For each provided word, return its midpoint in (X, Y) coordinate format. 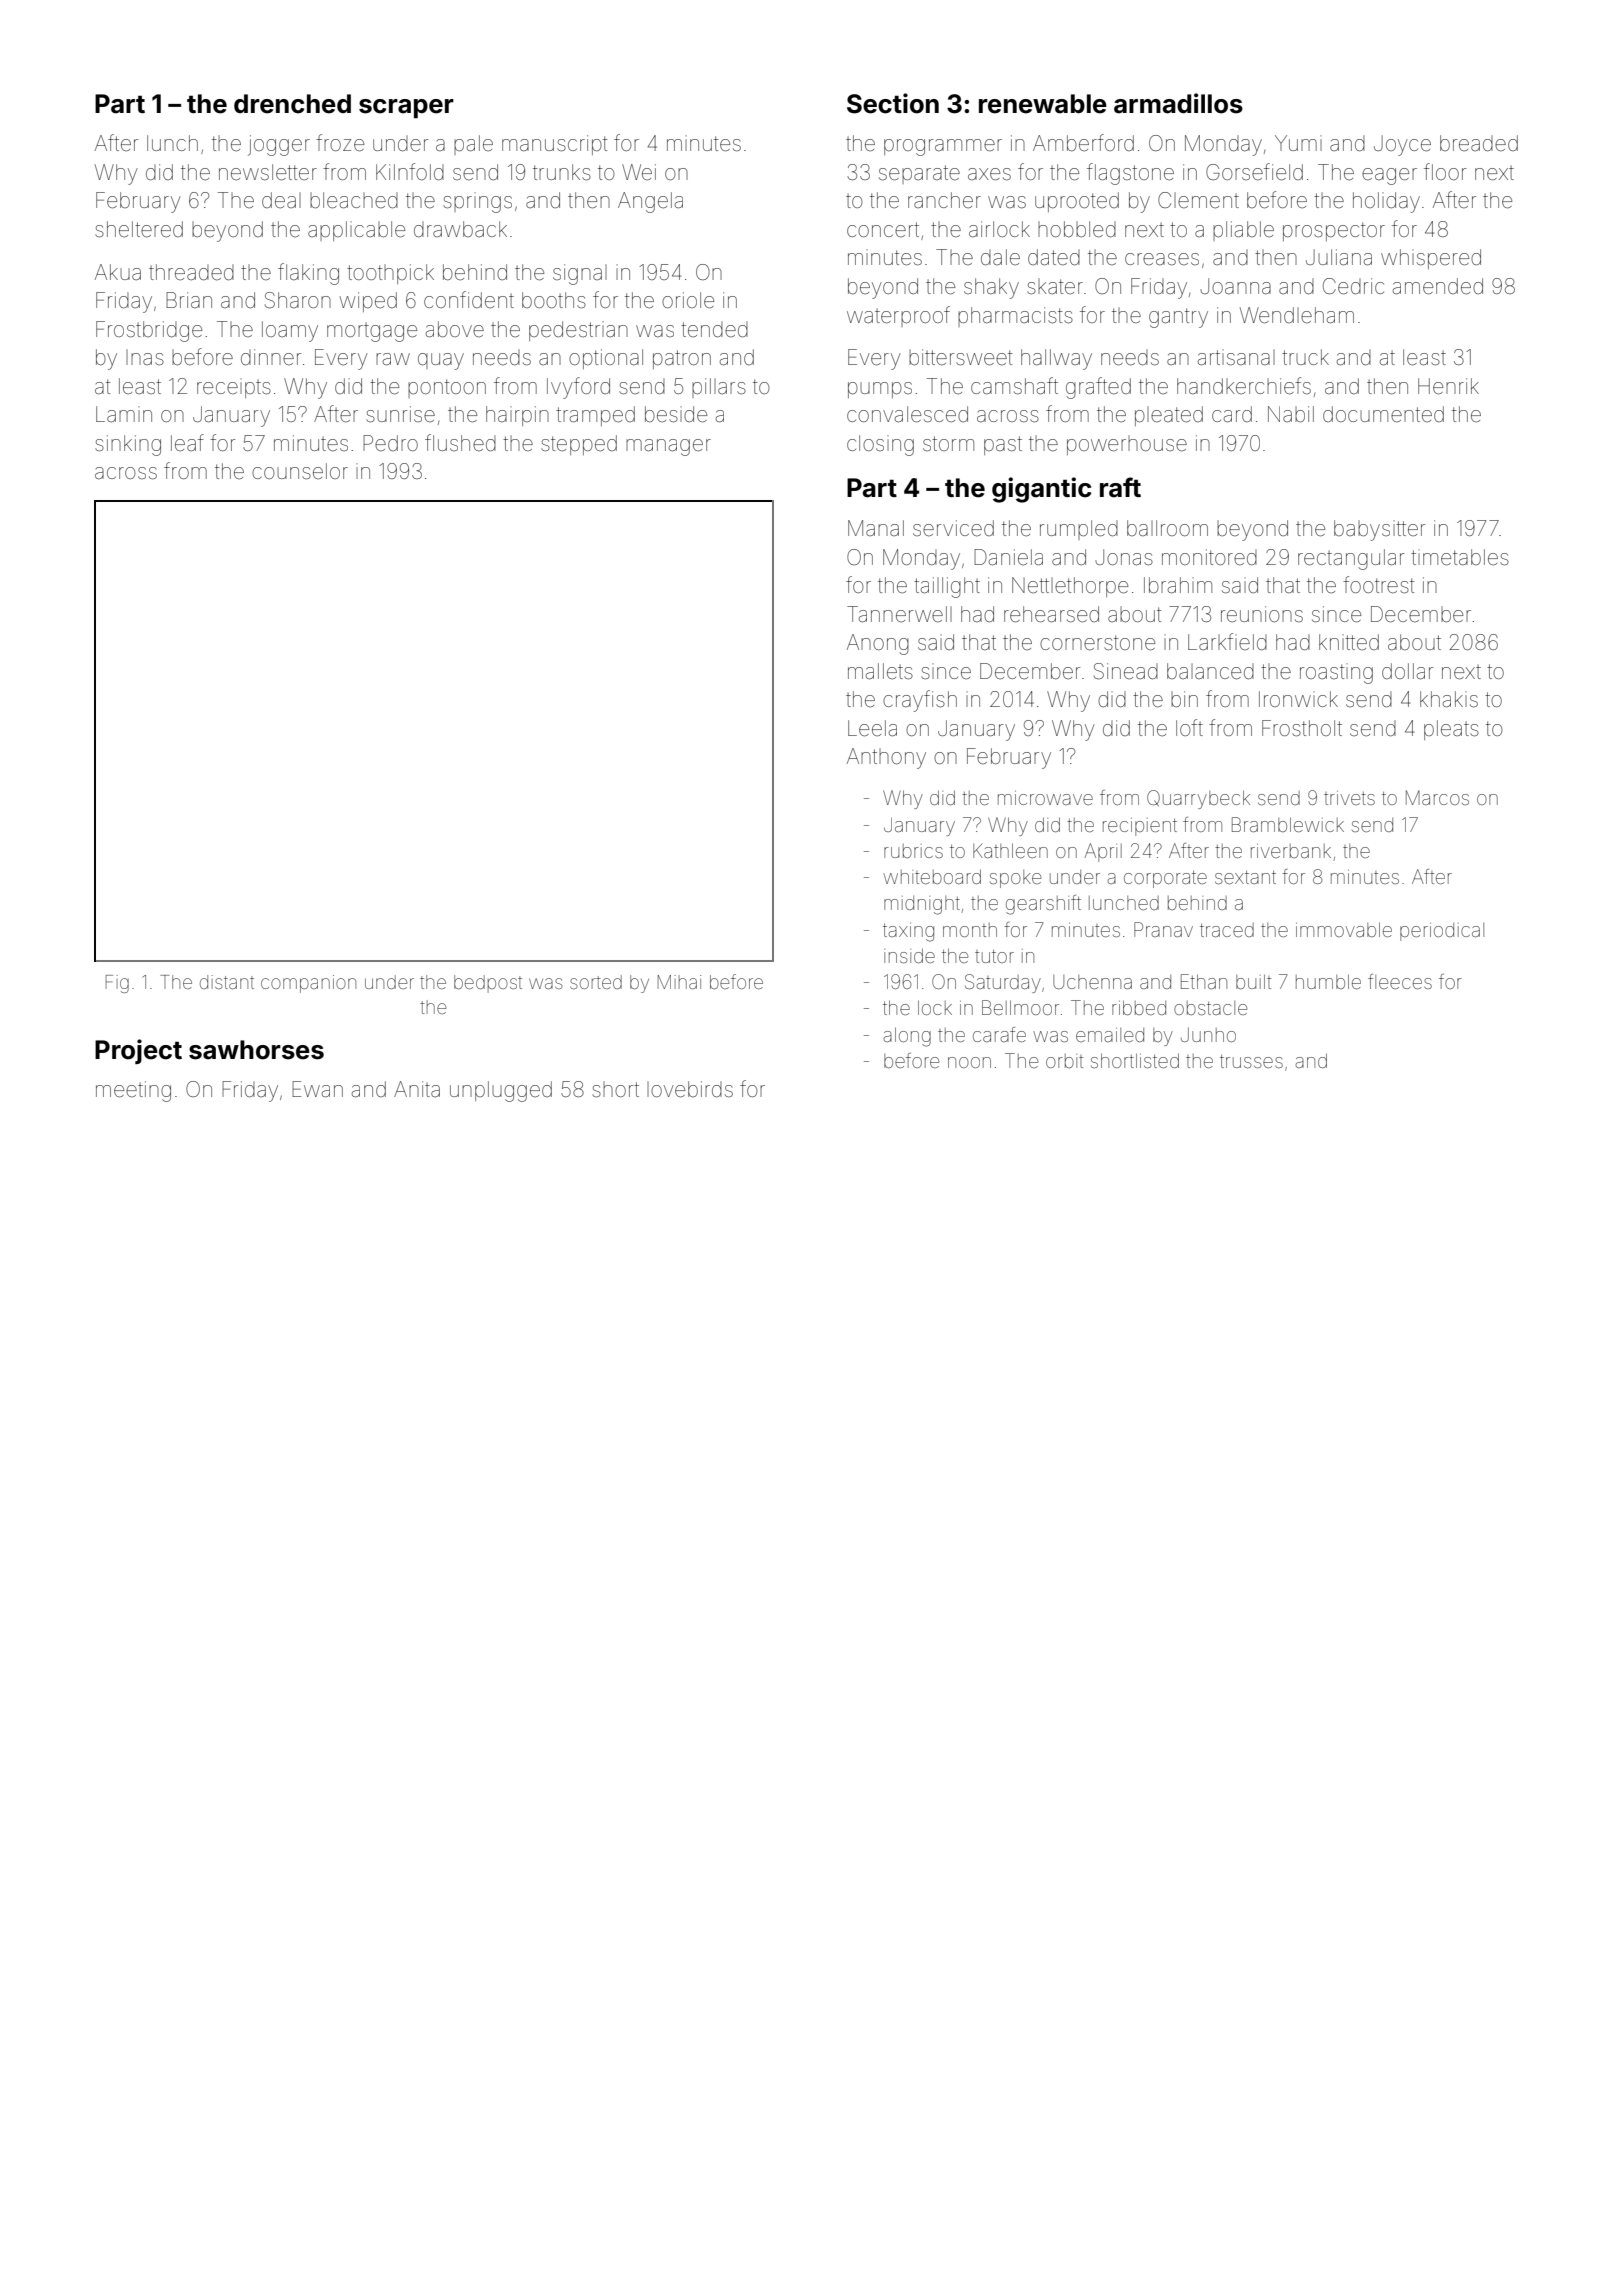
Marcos (1437, 797)
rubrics (913, 851)
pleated (1169, 416)
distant (227, 982)
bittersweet (961, 357)
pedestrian (578, 331)
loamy (290, 331)
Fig (117, 984)
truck (1305, 357)
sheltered (139, 229)
